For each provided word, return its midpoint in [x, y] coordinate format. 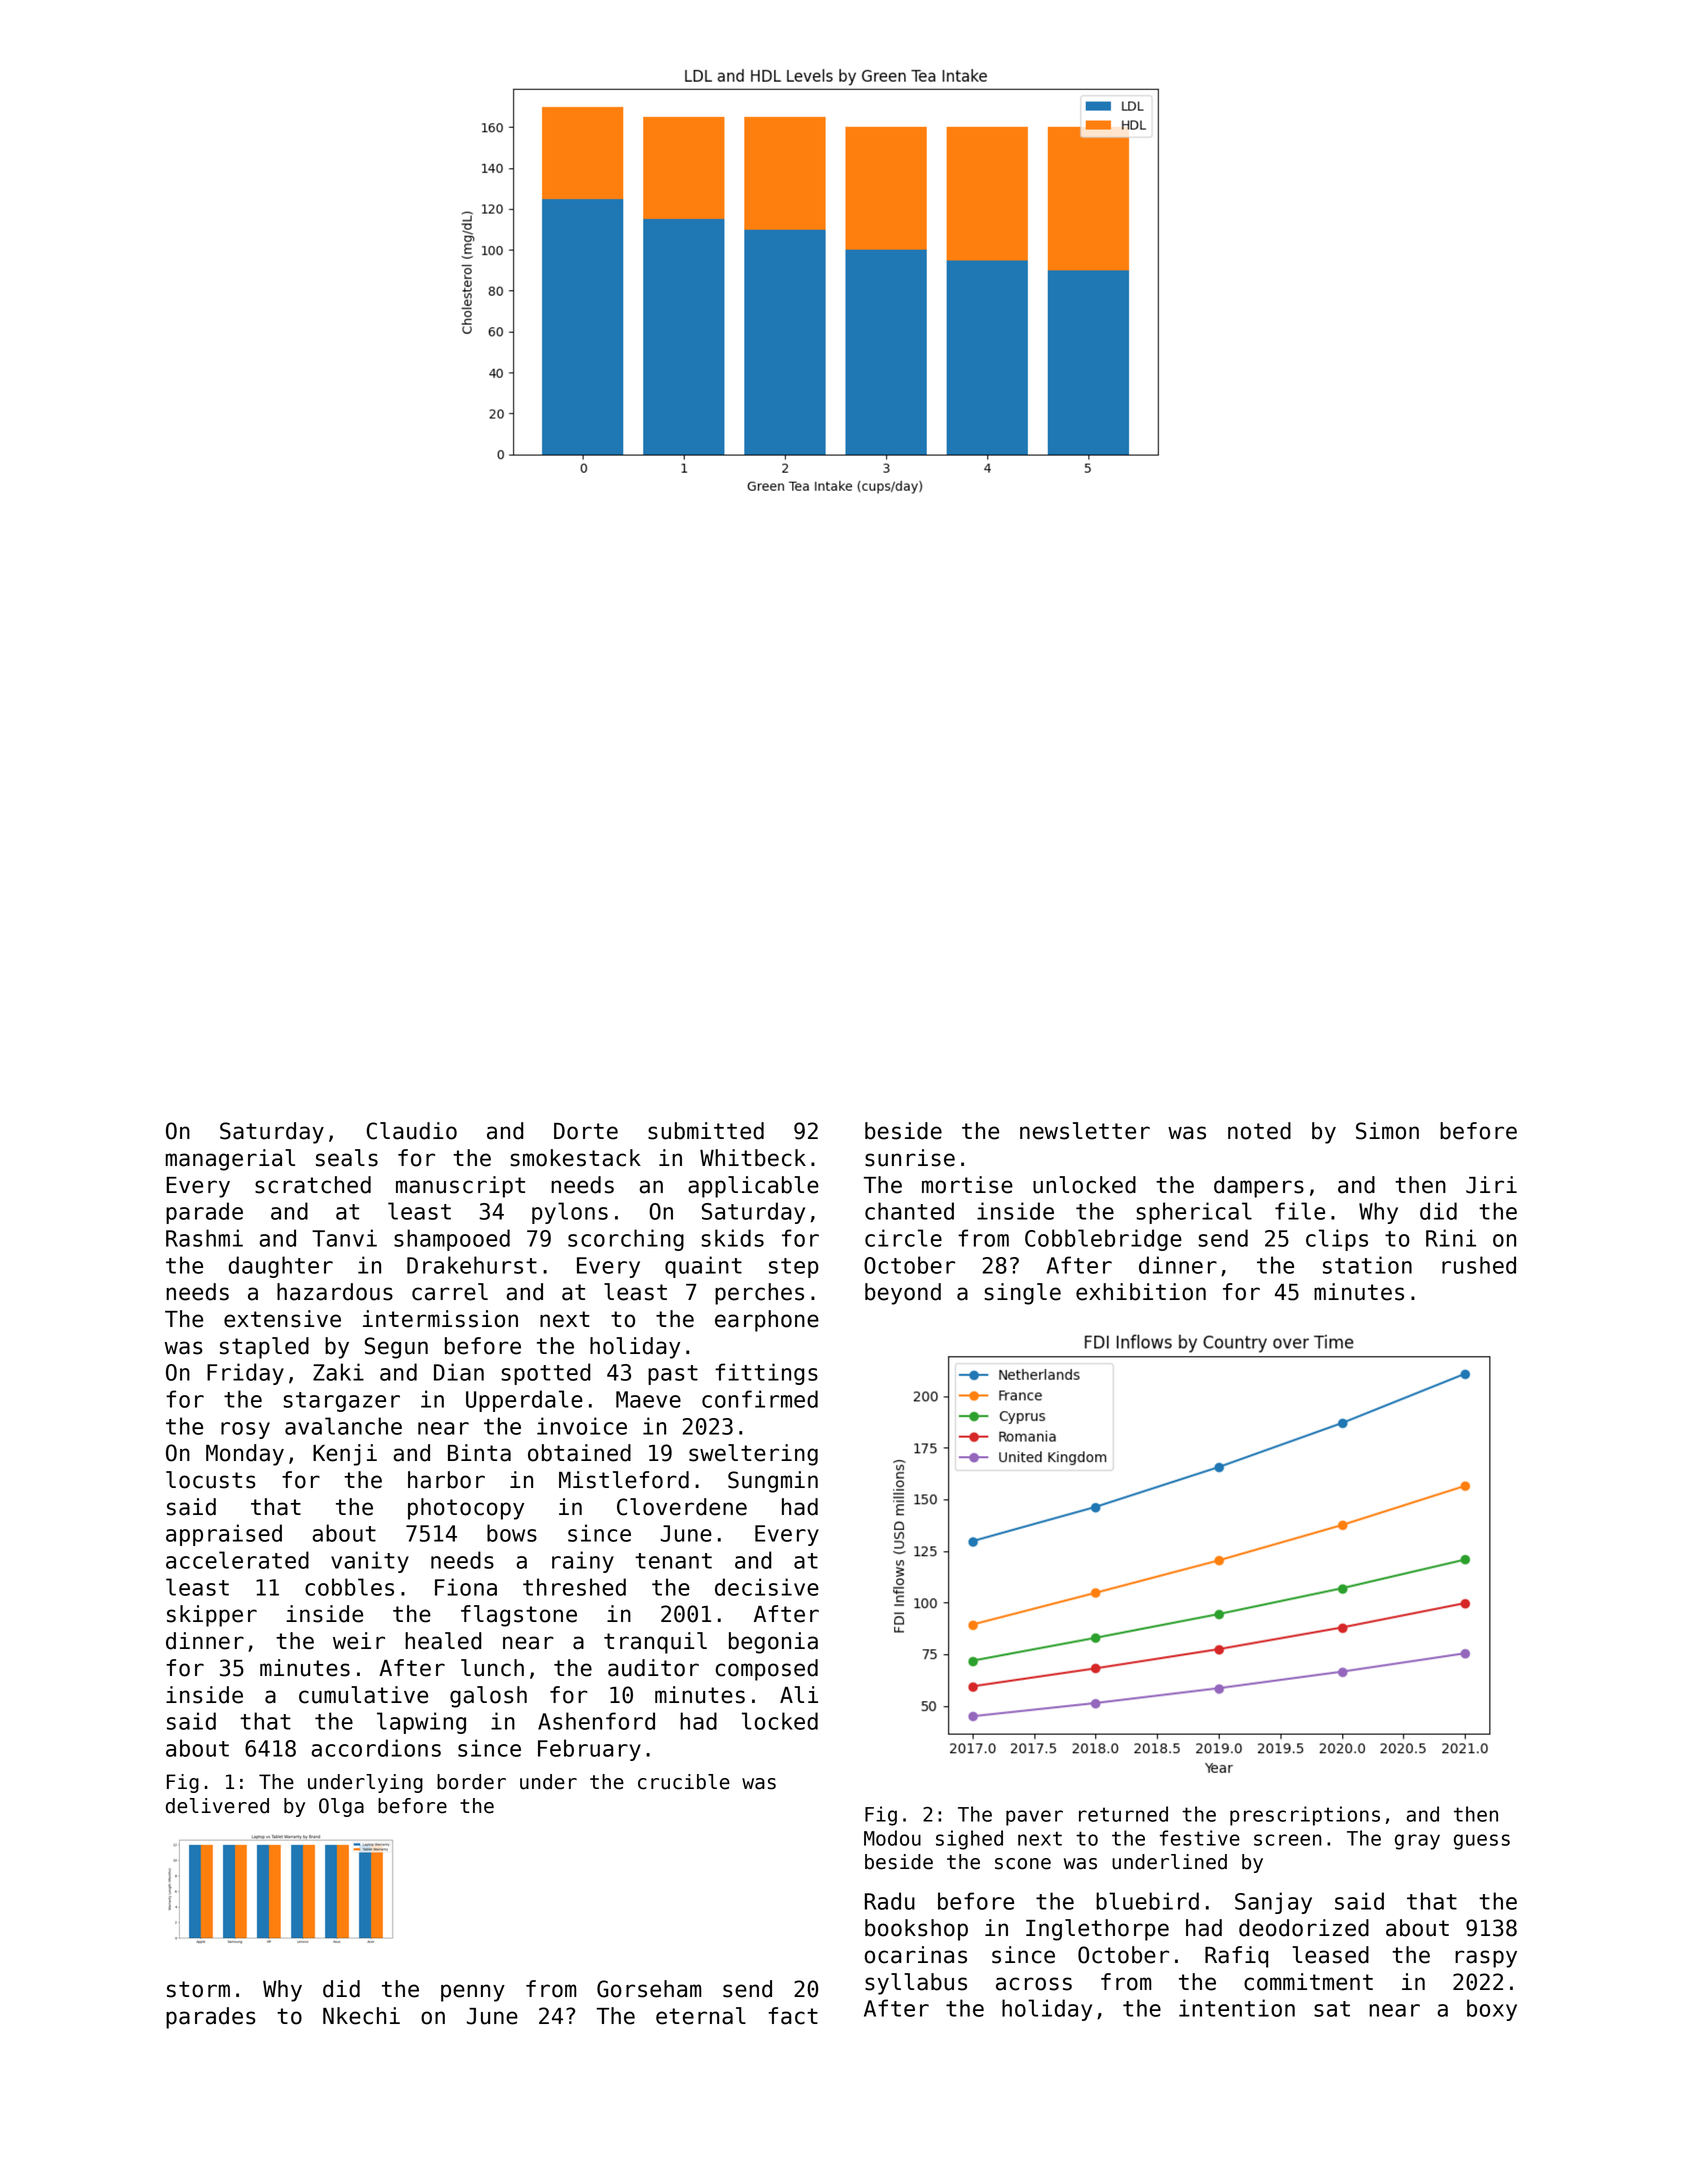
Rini [1451, 1238]
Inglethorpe [1097, 1930]
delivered [217, 1806]
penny [473, 1993]
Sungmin [773, 1482]
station [1367, 1265]
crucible [684, 1782]
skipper [212, 1616]
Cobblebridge [1103, 1240]
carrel [450, 1292]
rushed [1479, 1265]
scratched [313, 1185]
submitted [706, 1131]
